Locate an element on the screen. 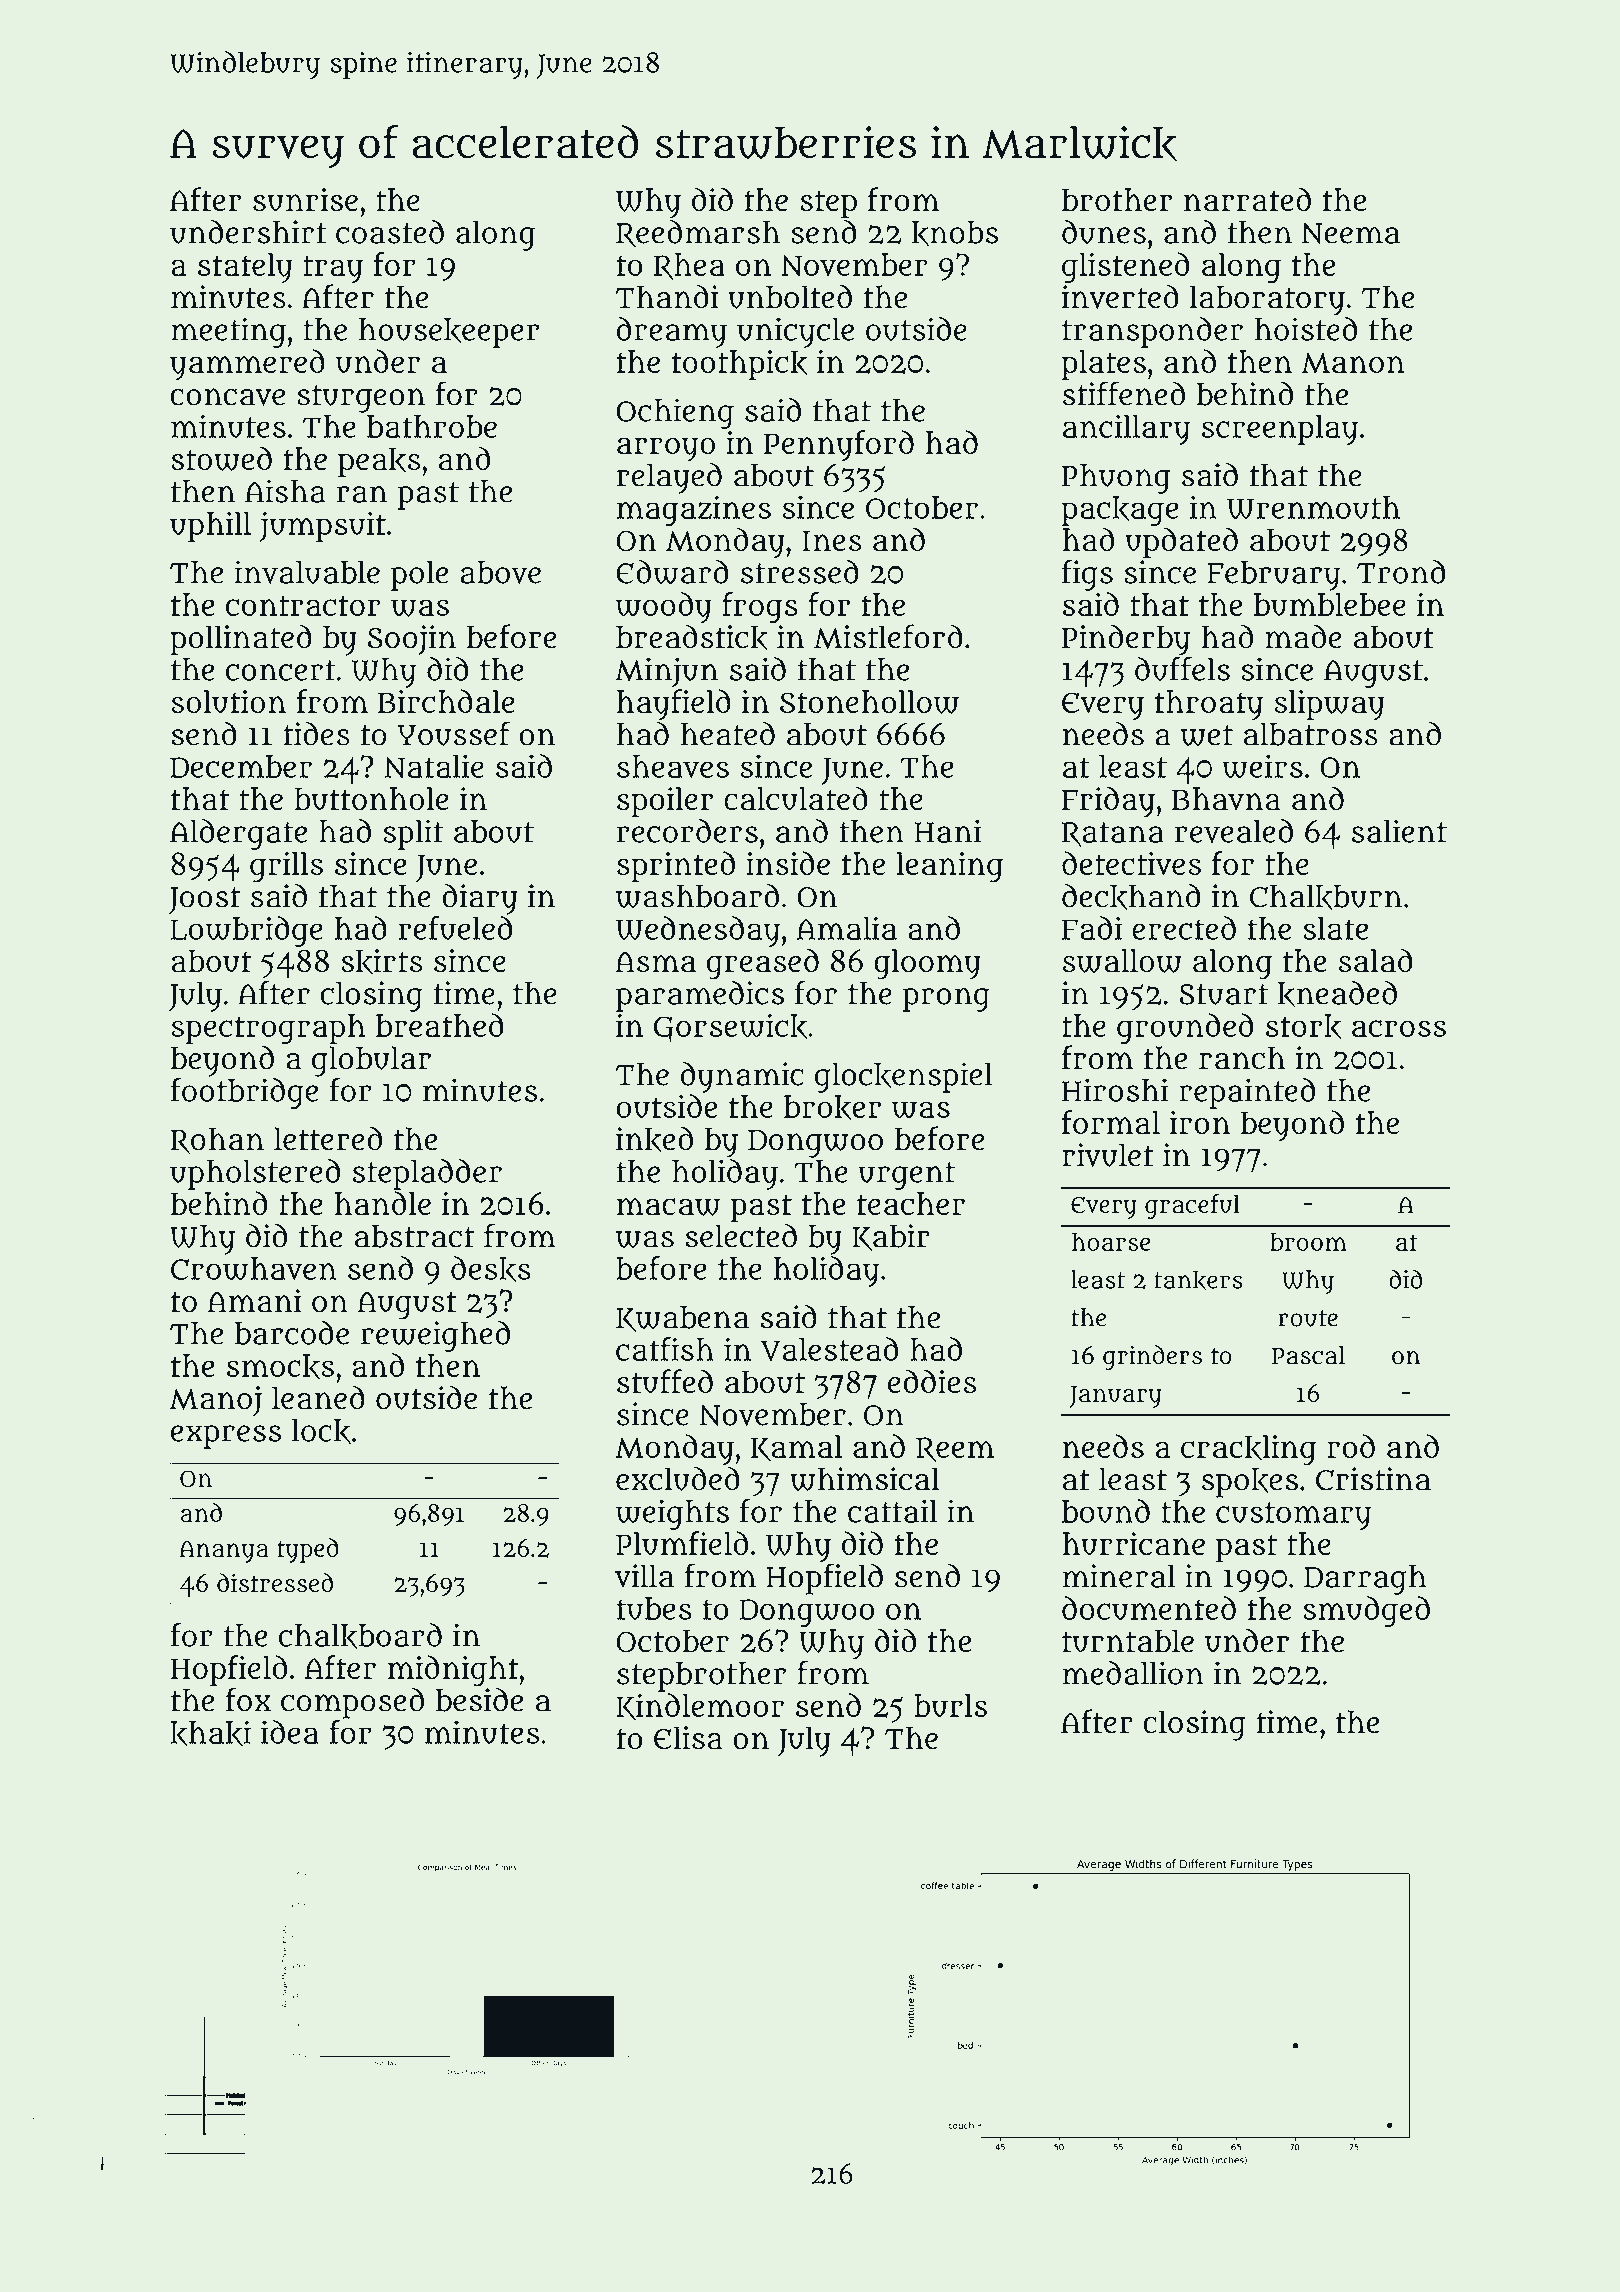  Wrenmouth is located at coordinates (1313, 508).
